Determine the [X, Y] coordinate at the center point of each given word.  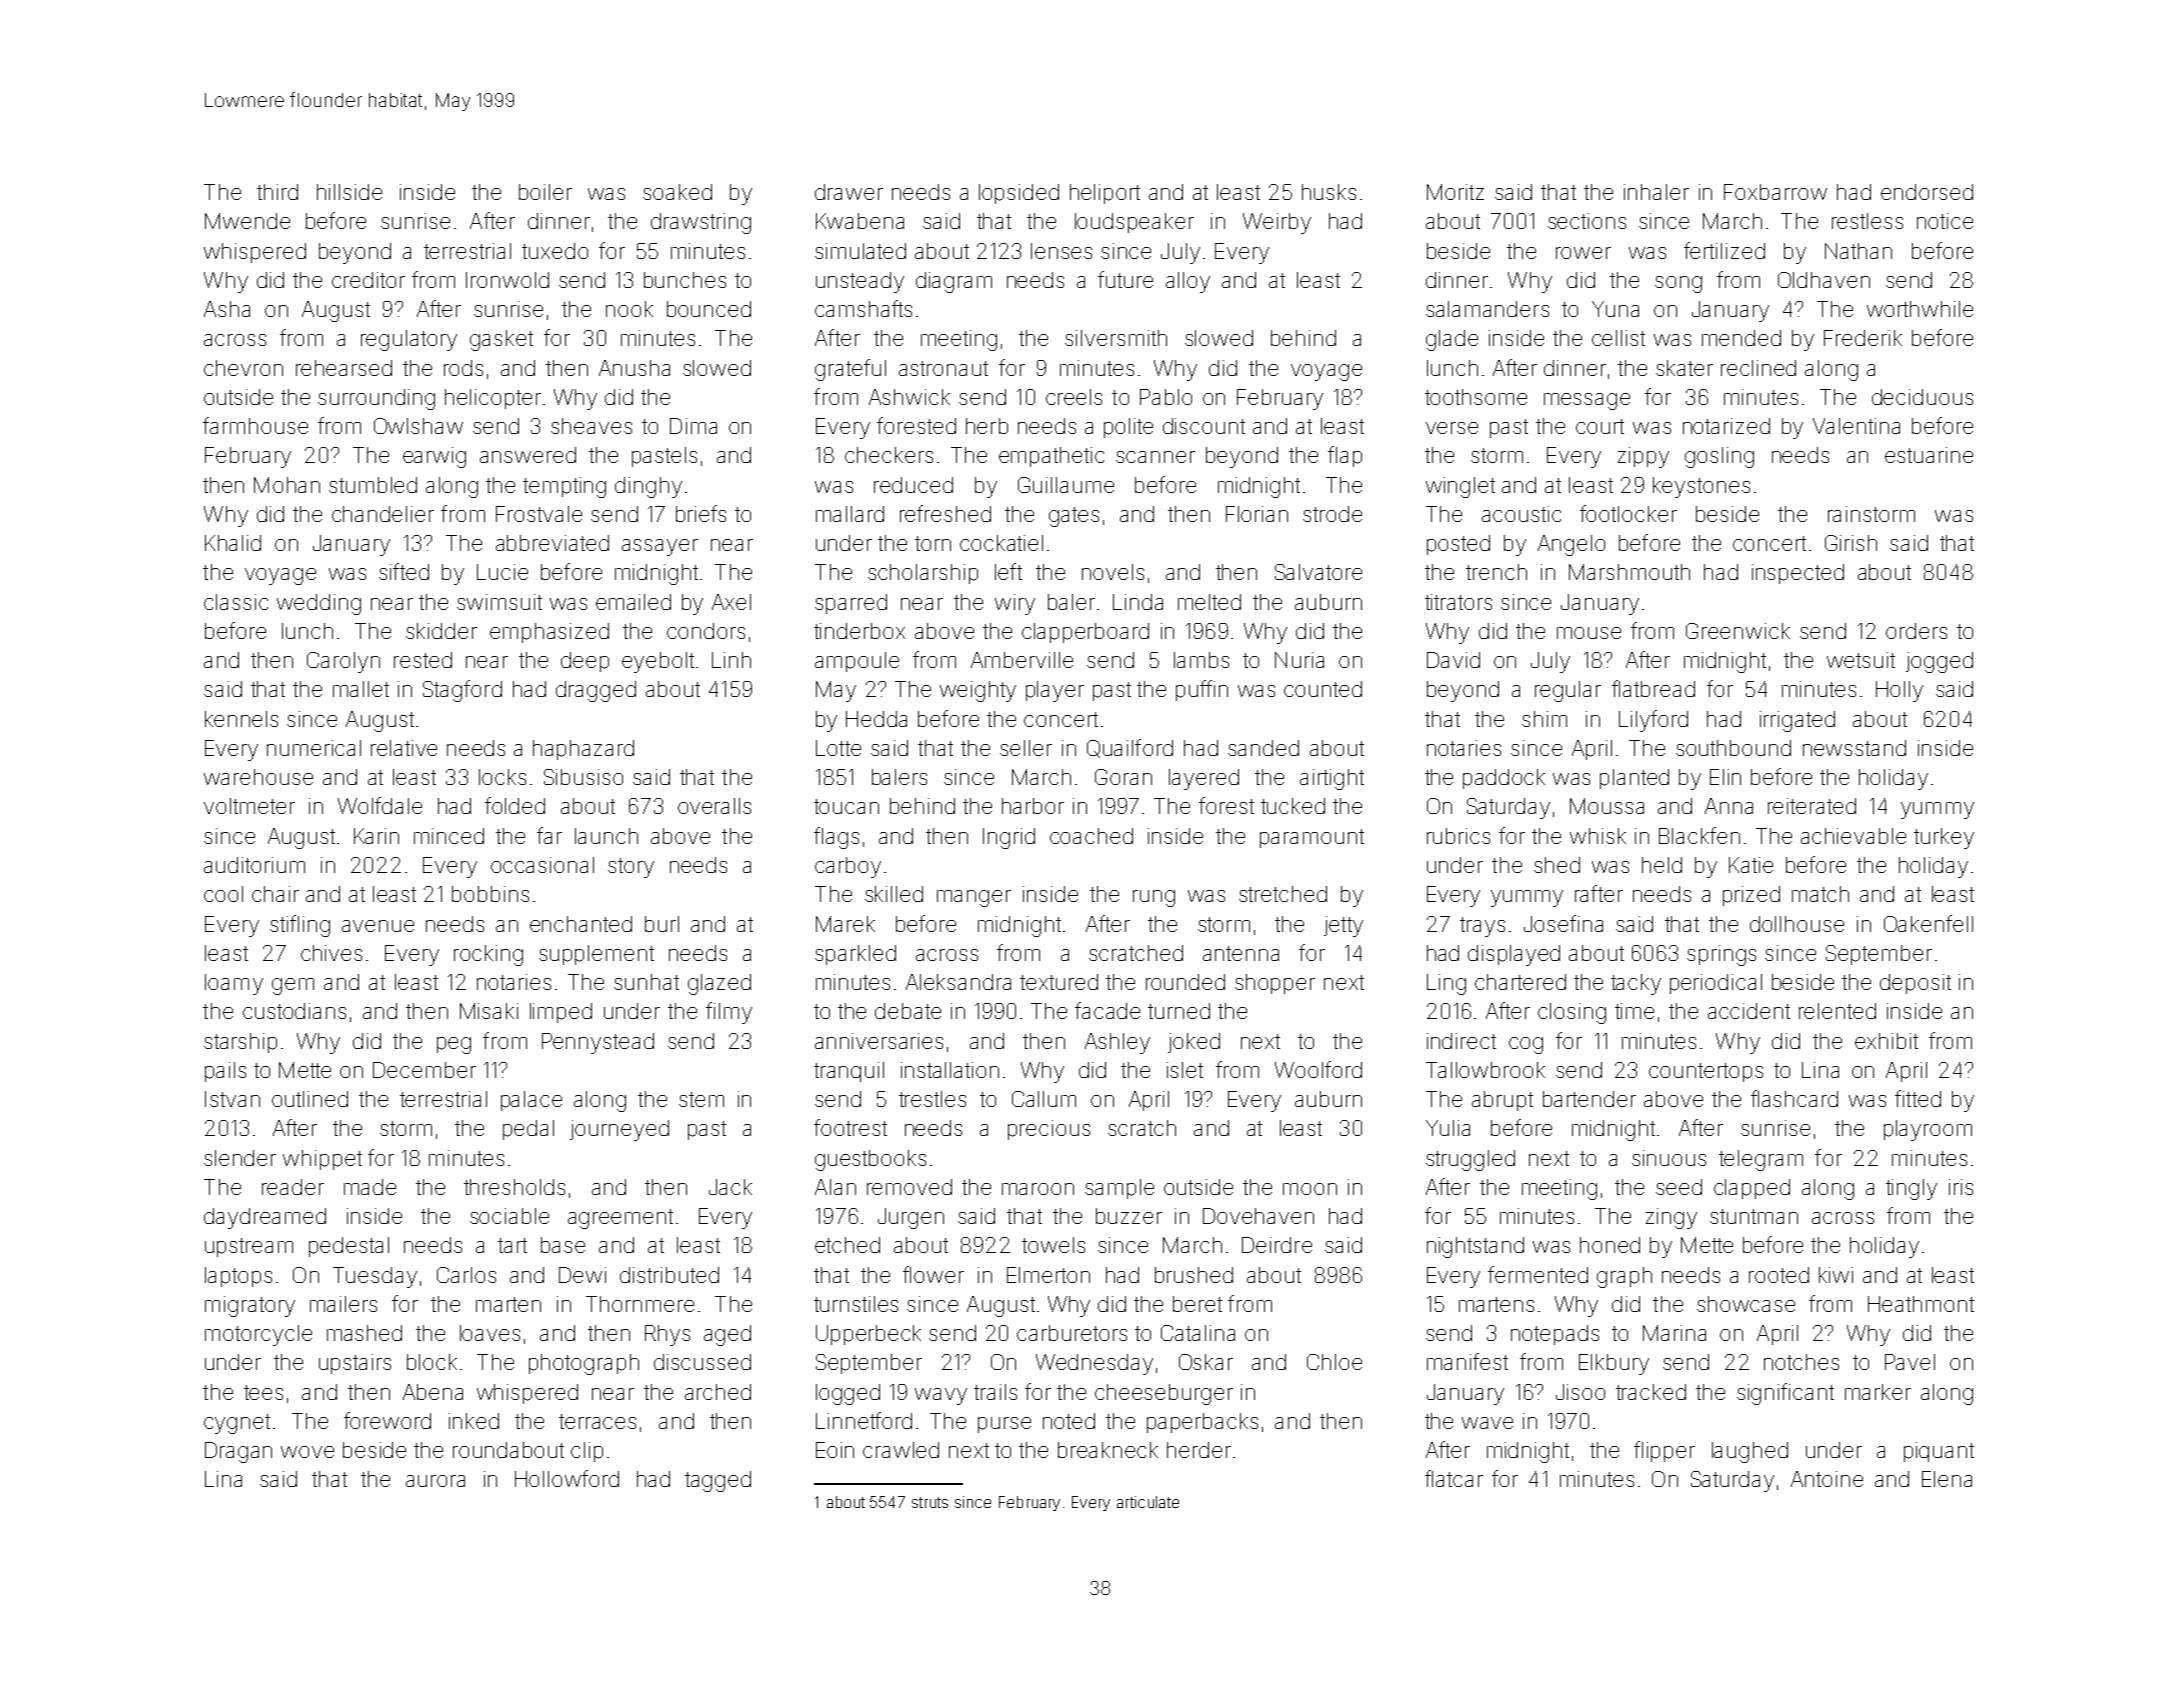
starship [240, 1043]
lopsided [1019, 194]
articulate [1148, 1502]
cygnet [237, 1424]
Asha [227, 309]
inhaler [1656, 192]
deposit [1915, 984]
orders [1916, 631]
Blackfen [1699, 835]
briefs [701, 513]
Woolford [1318, 1069]
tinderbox [859, 631]
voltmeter [249, 806]
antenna [1241, 953]
